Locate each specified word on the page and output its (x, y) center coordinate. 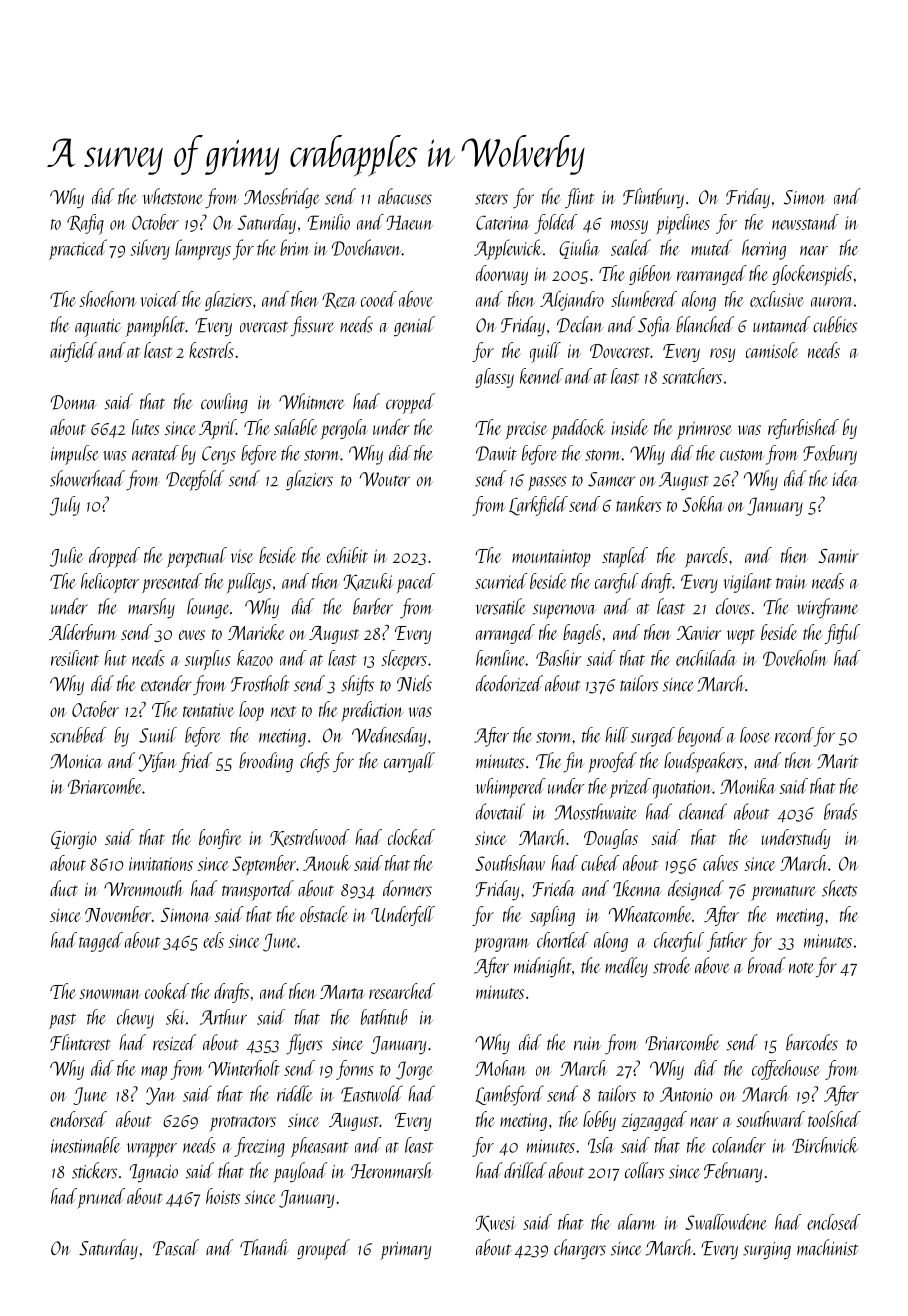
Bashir (559, 658)
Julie (66, 557)
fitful (842, 634)
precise (526, 430)
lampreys (203, 249)
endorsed (78, 1119)
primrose (705, 430)
